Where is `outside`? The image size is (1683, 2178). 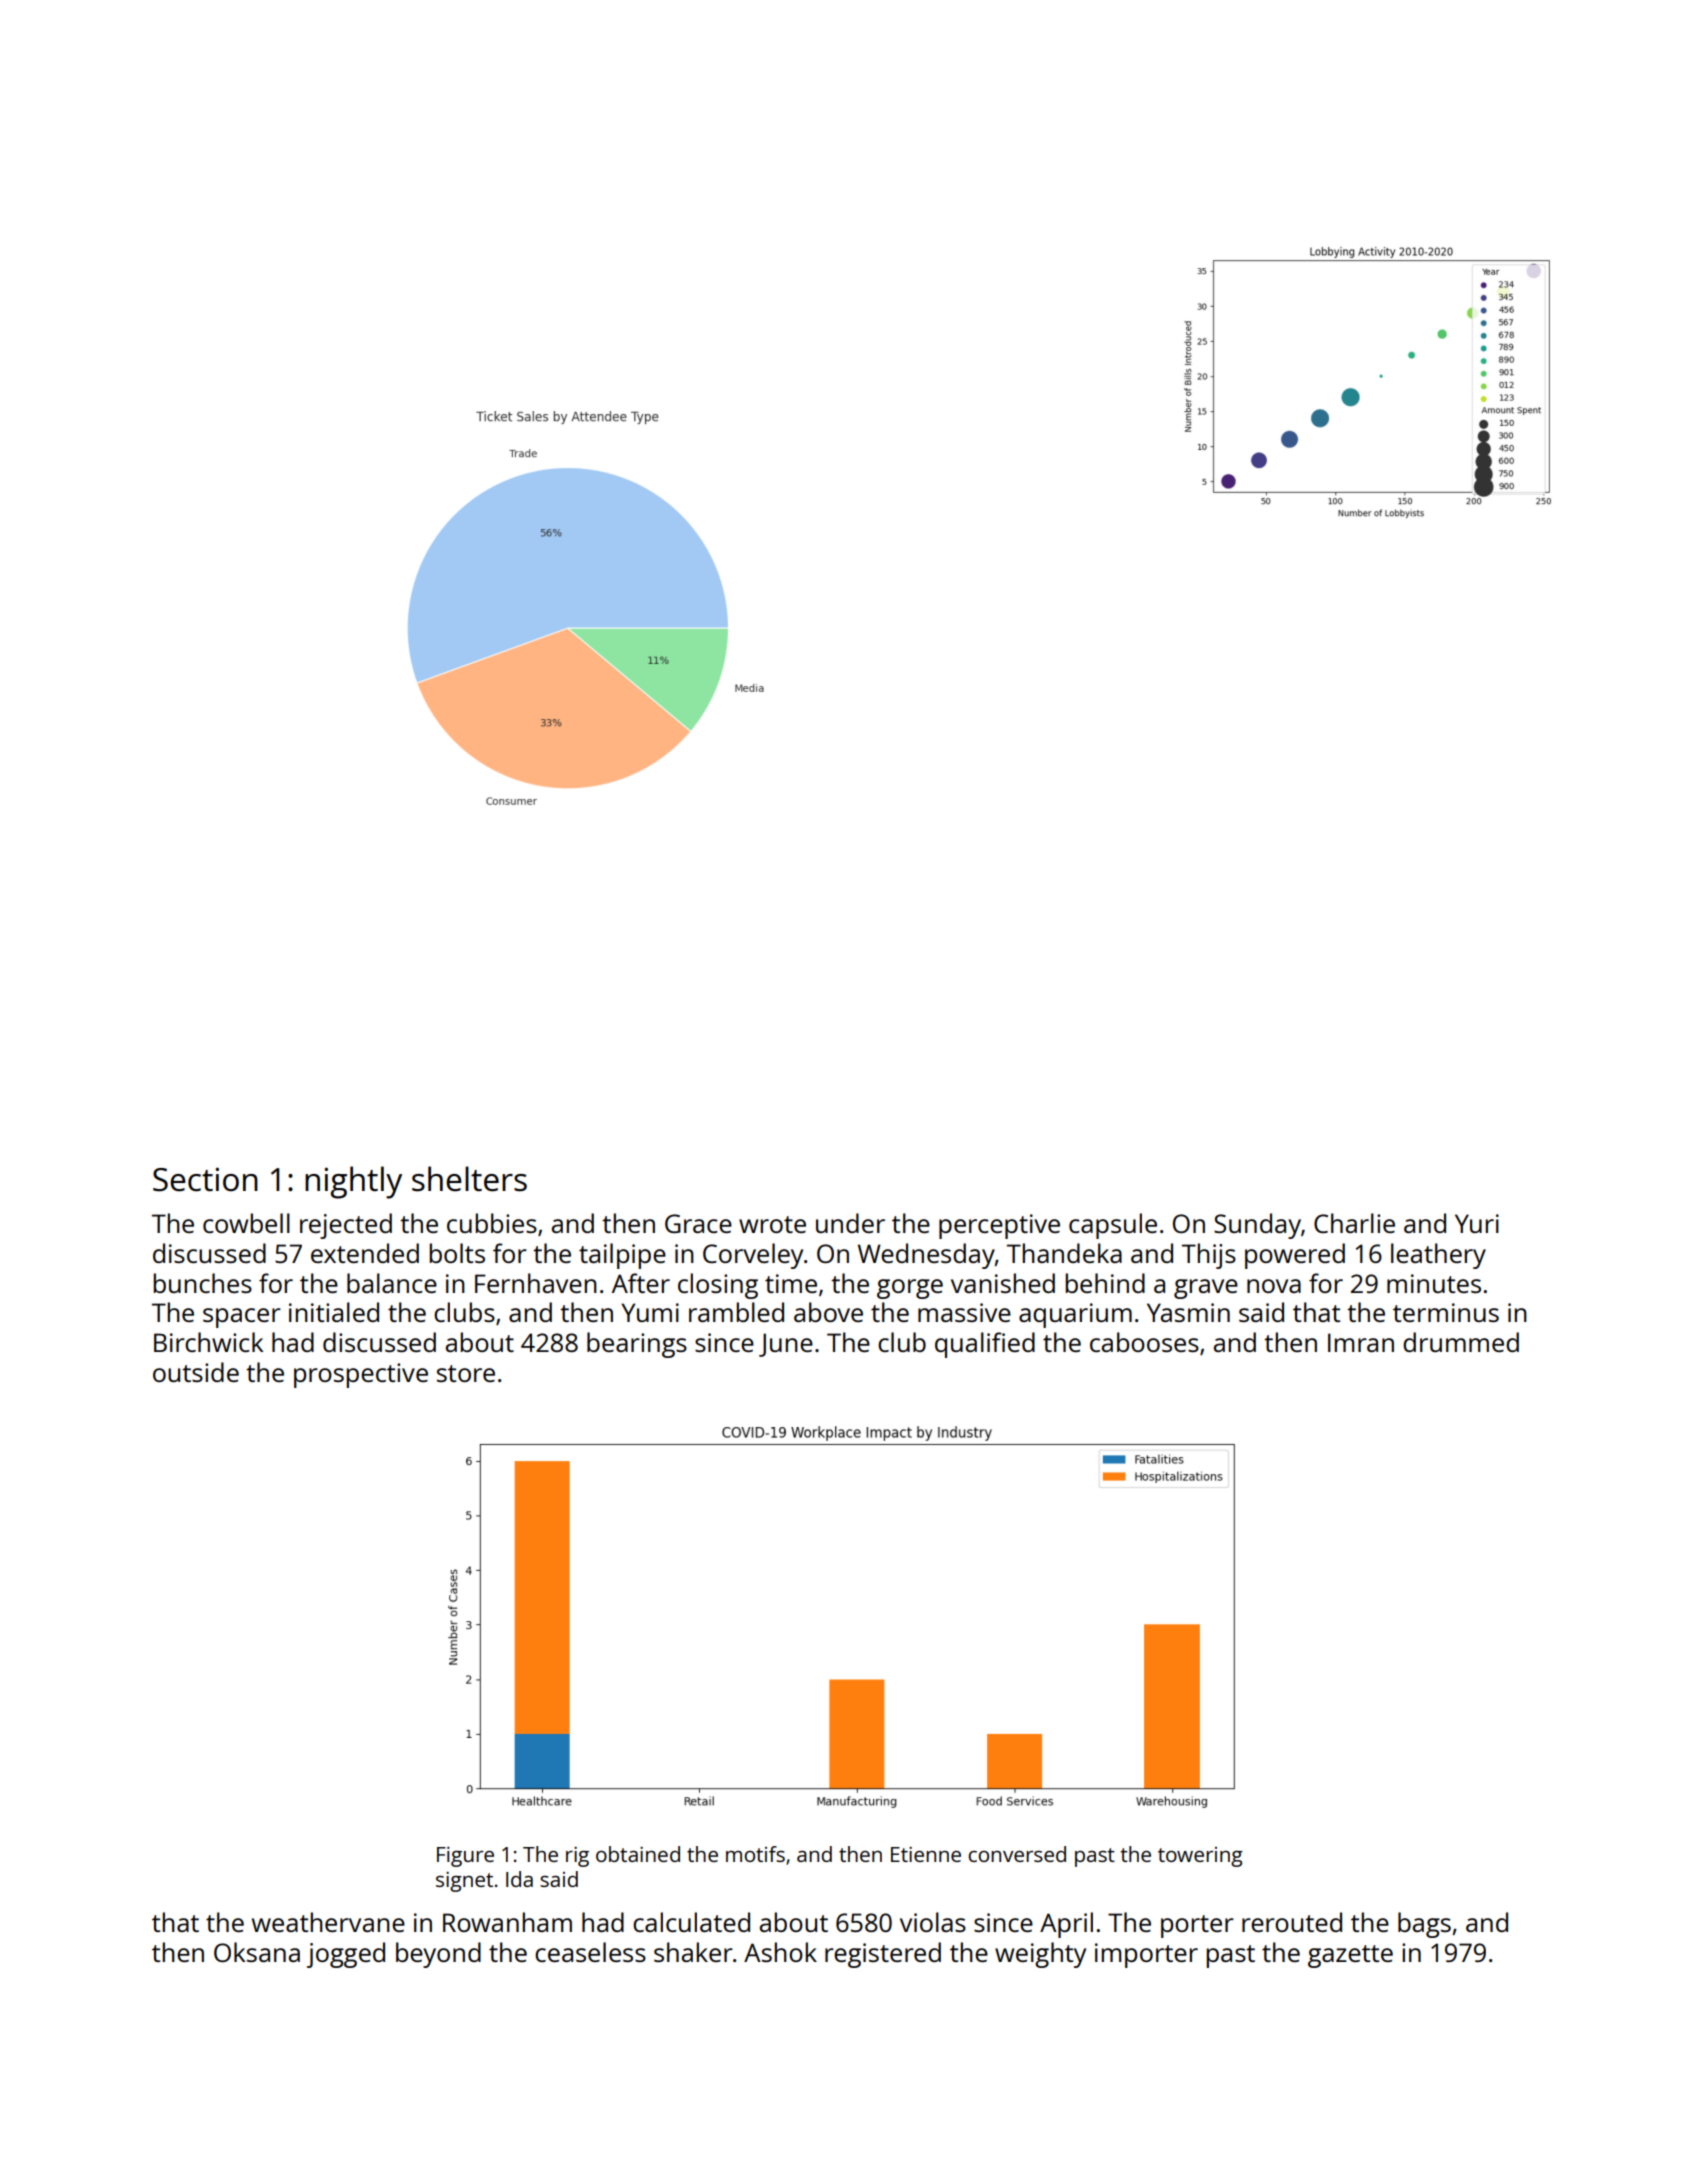 outside is located at coordinates (196, 1372).
